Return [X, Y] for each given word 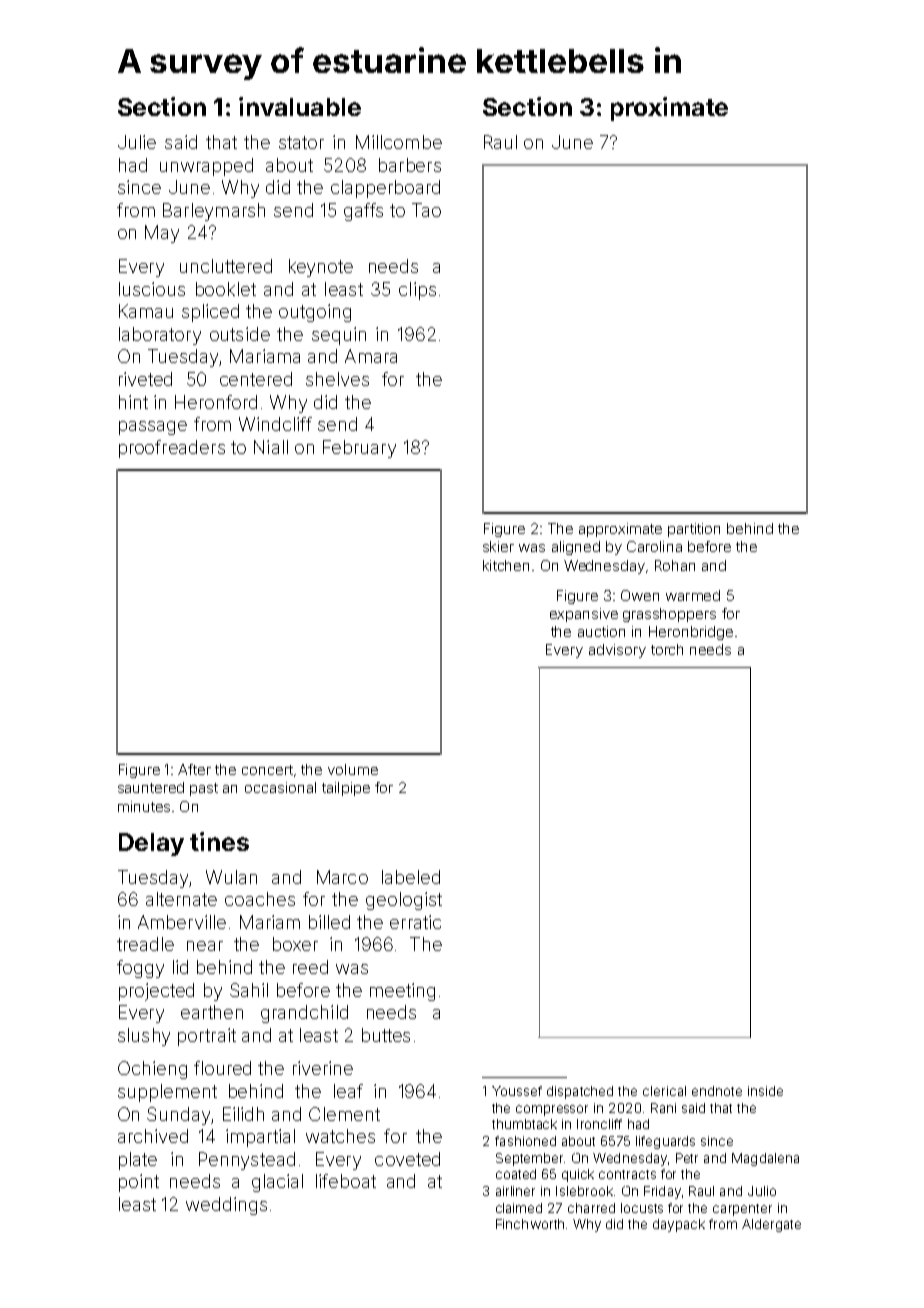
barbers [410, 165]
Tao [426, 210]
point [139, 1183]
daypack [679, 1225]
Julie [137, 142]
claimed [519, 1208]
